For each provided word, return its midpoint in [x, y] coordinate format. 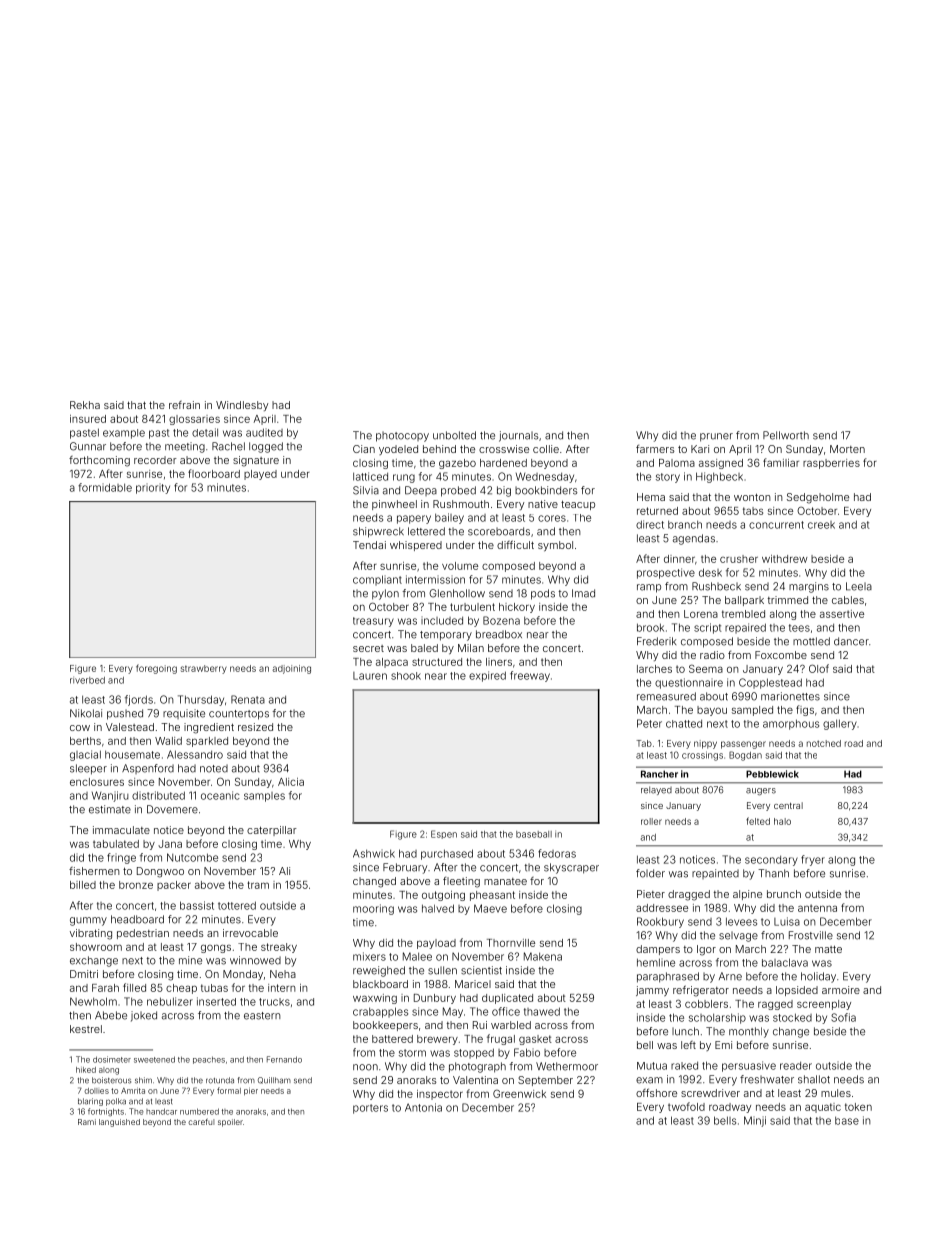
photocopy [402, 436]
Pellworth [786, 435]
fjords [139, 700]
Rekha [85, 405]
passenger [743, 745]
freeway [530, 676]
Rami [87, 1122]
